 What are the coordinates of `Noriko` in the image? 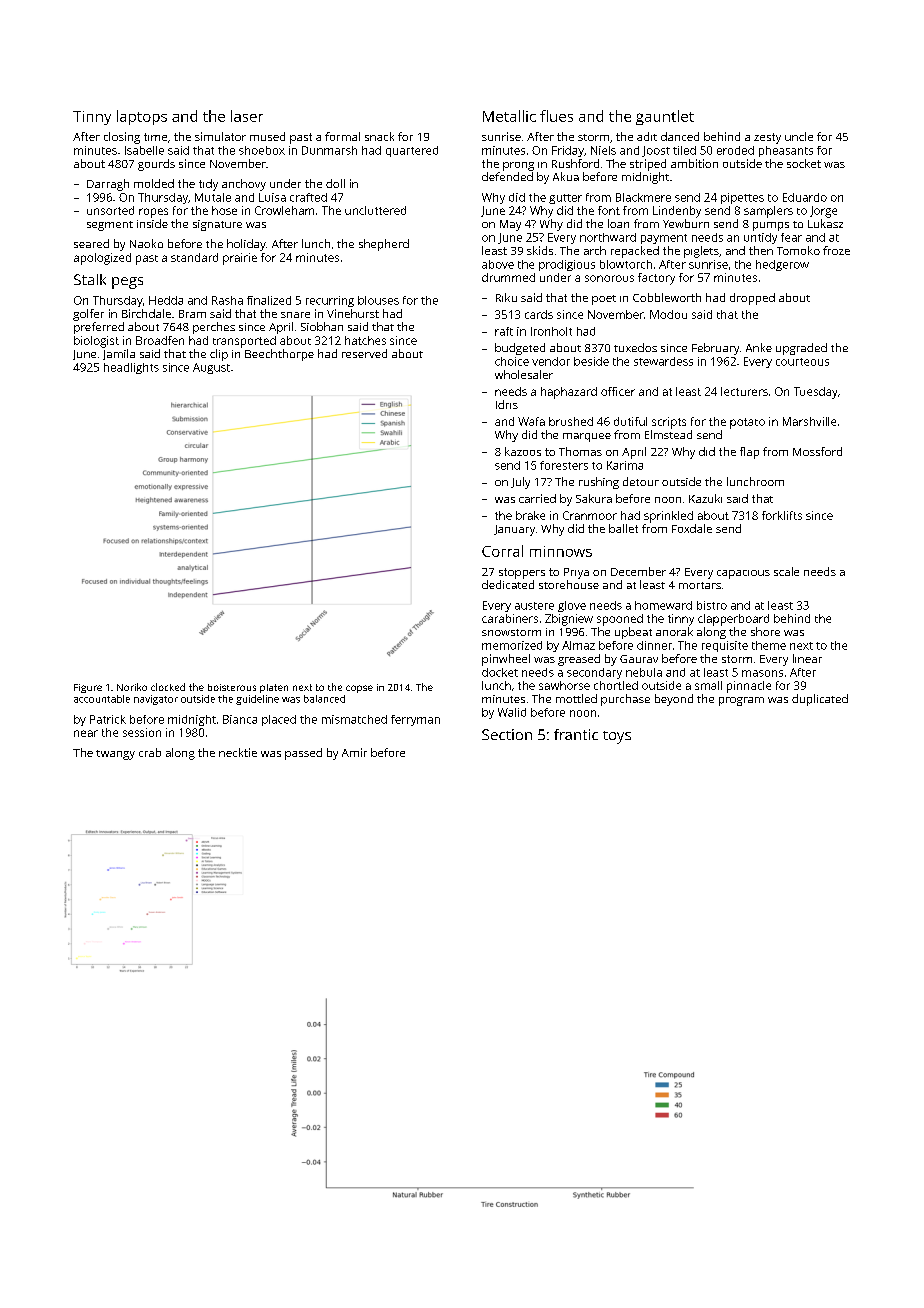 It's located at (132, 687).
